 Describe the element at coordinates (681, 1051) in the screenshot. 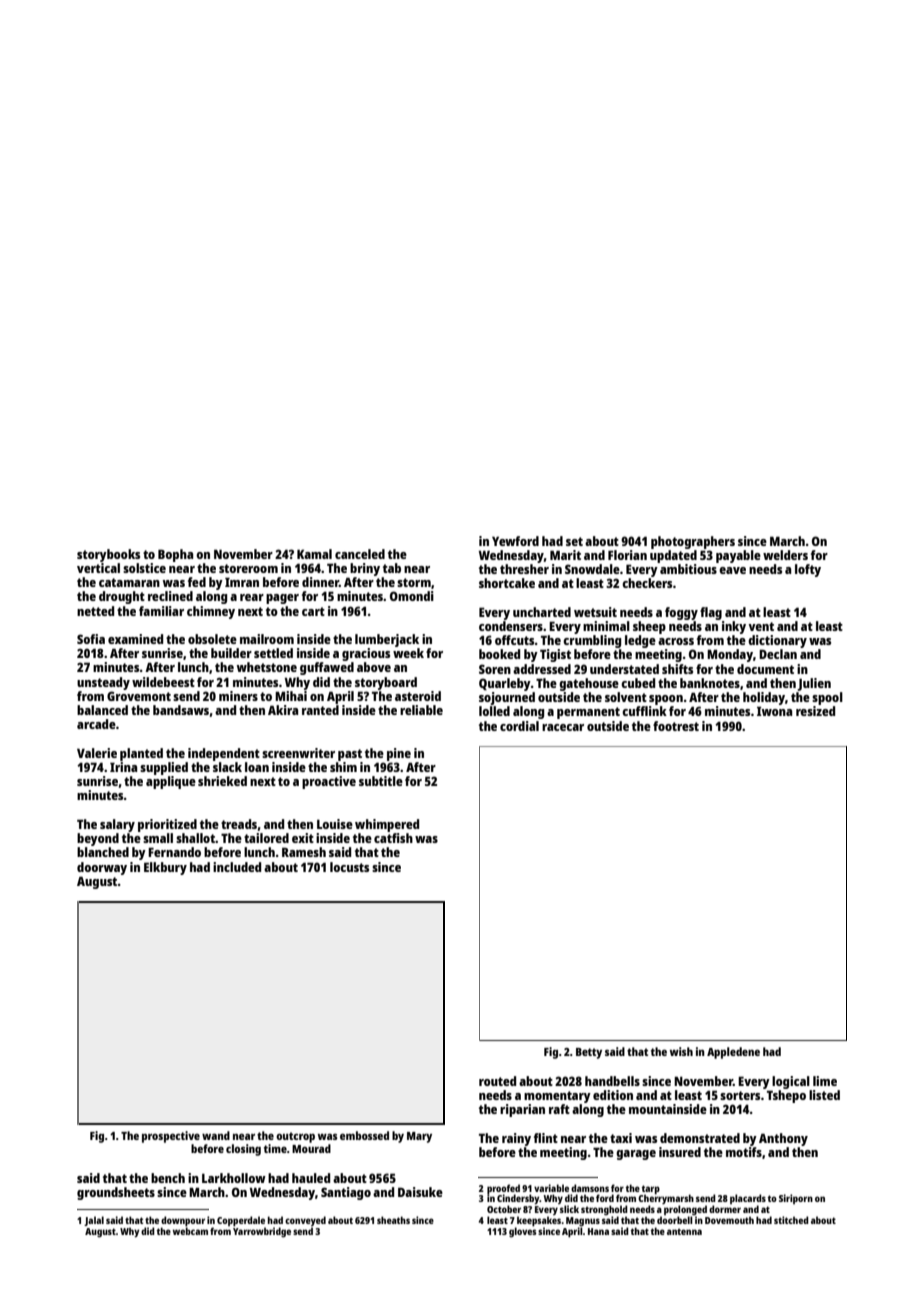

I see `wish` at that location.
